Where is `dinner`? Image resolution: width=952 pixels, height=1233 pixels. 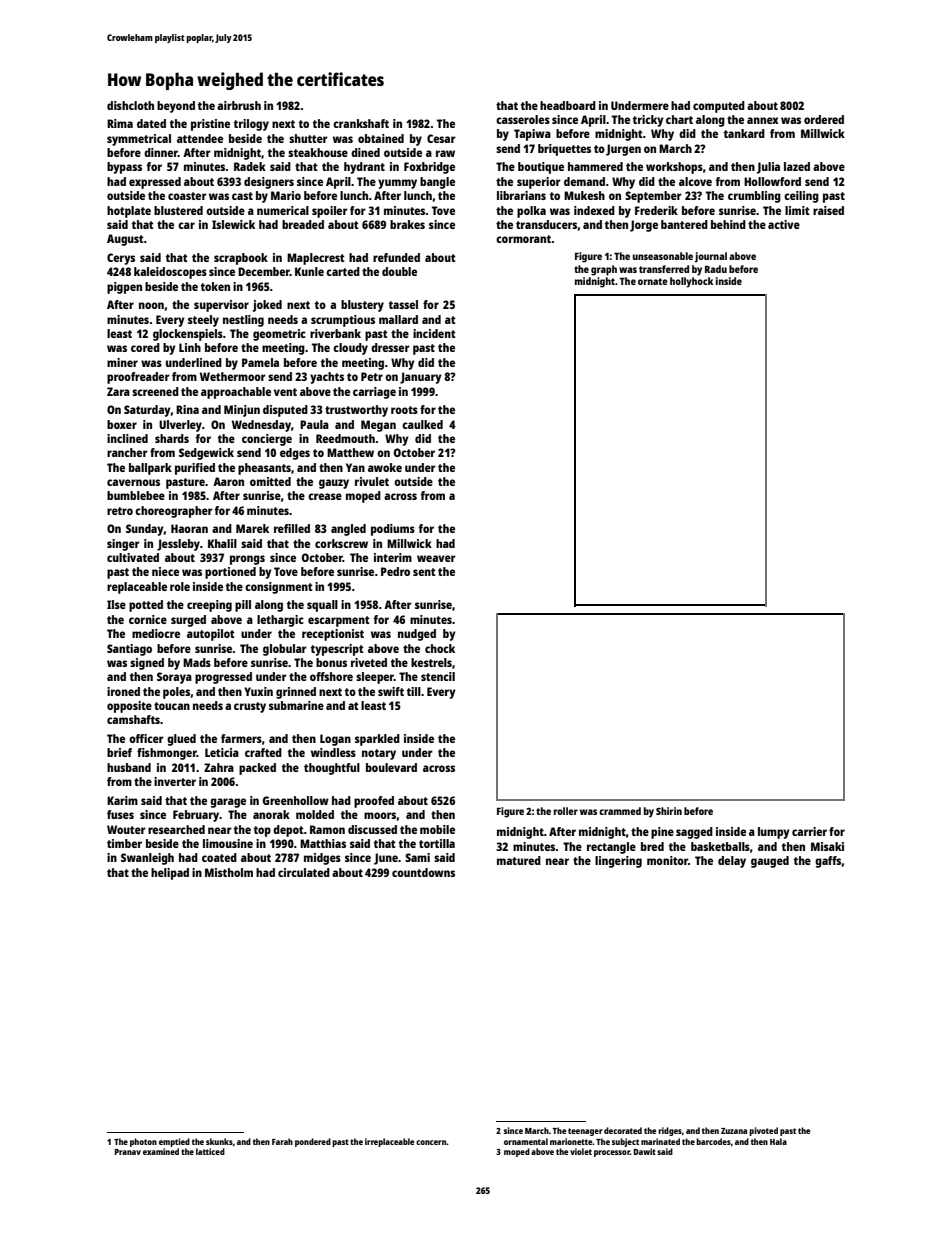
dinner is located at coordinates (161, 152).
